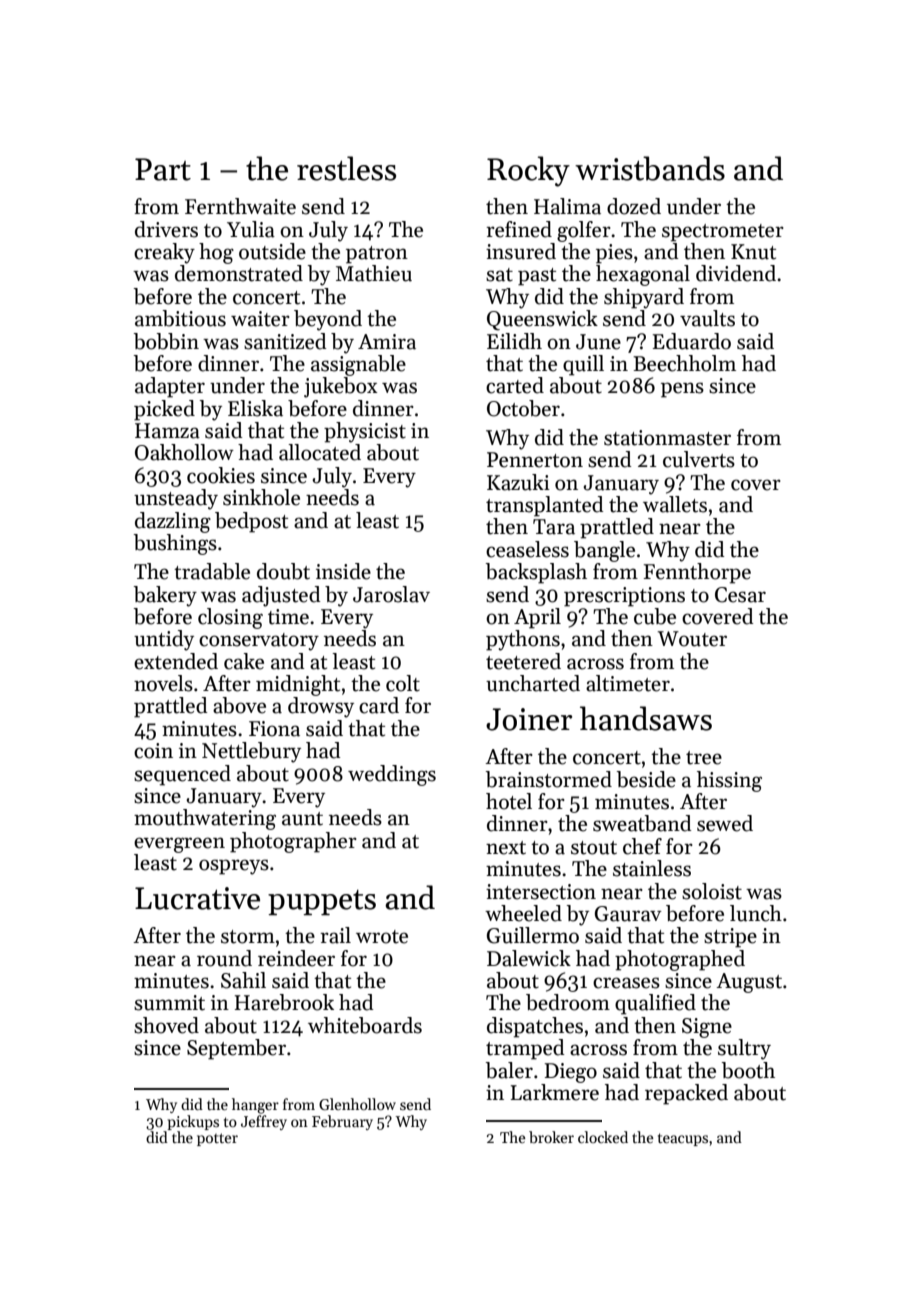 Image resolution: width=924 pixels, height=1311 pixels. I want to click on June, so click(598, 342).
